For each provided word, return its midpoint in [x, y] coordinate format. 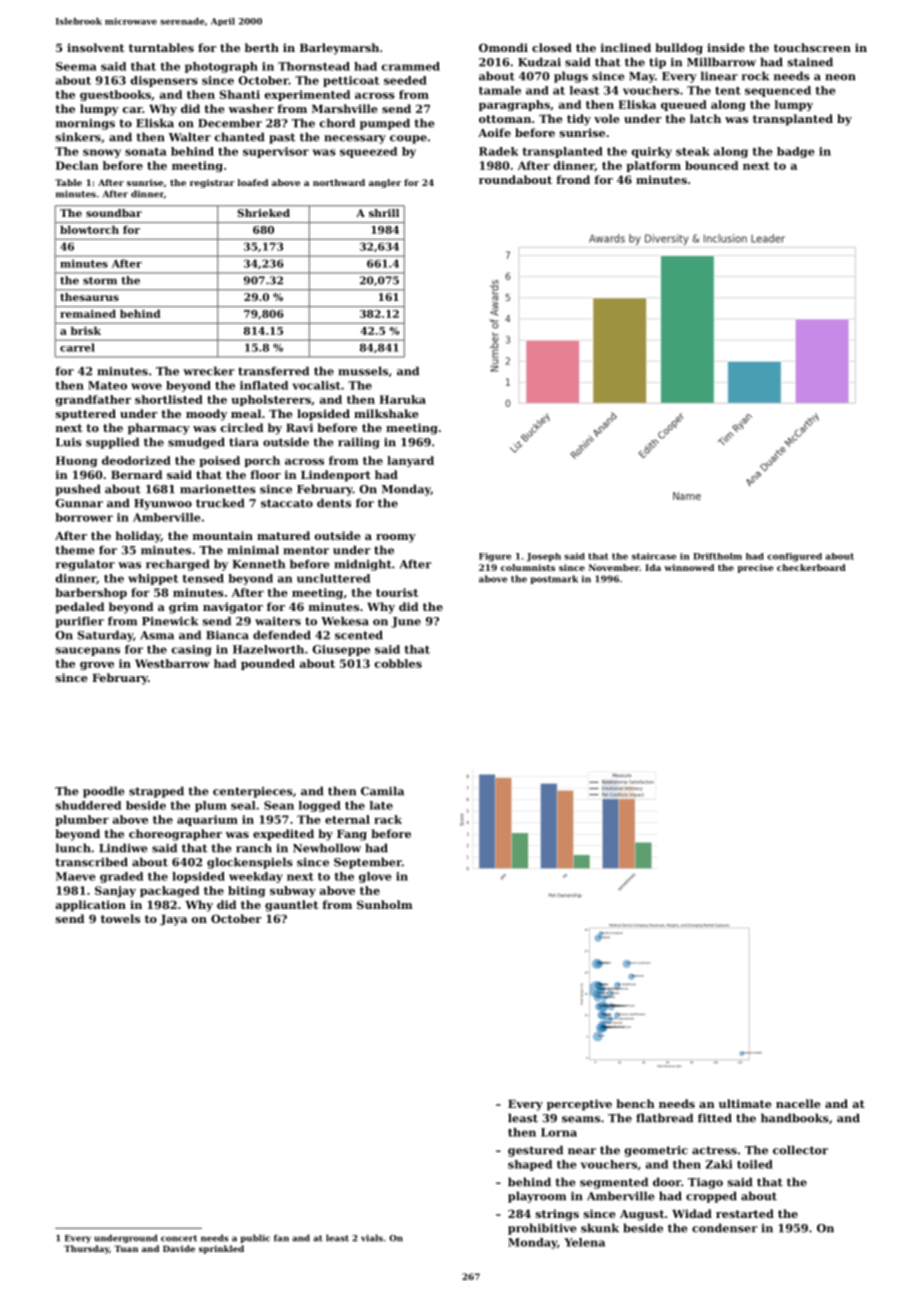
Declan [77, 165]
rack [388, 819]
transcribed [91, 862]
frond [573, 179]
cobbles [398, 663]
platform [653, 166]
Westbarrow [172, 663]
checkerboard [811, 567]
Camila [382, 791]
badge [796, 152]
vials [372, 1238]
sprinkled [221, 1249]
